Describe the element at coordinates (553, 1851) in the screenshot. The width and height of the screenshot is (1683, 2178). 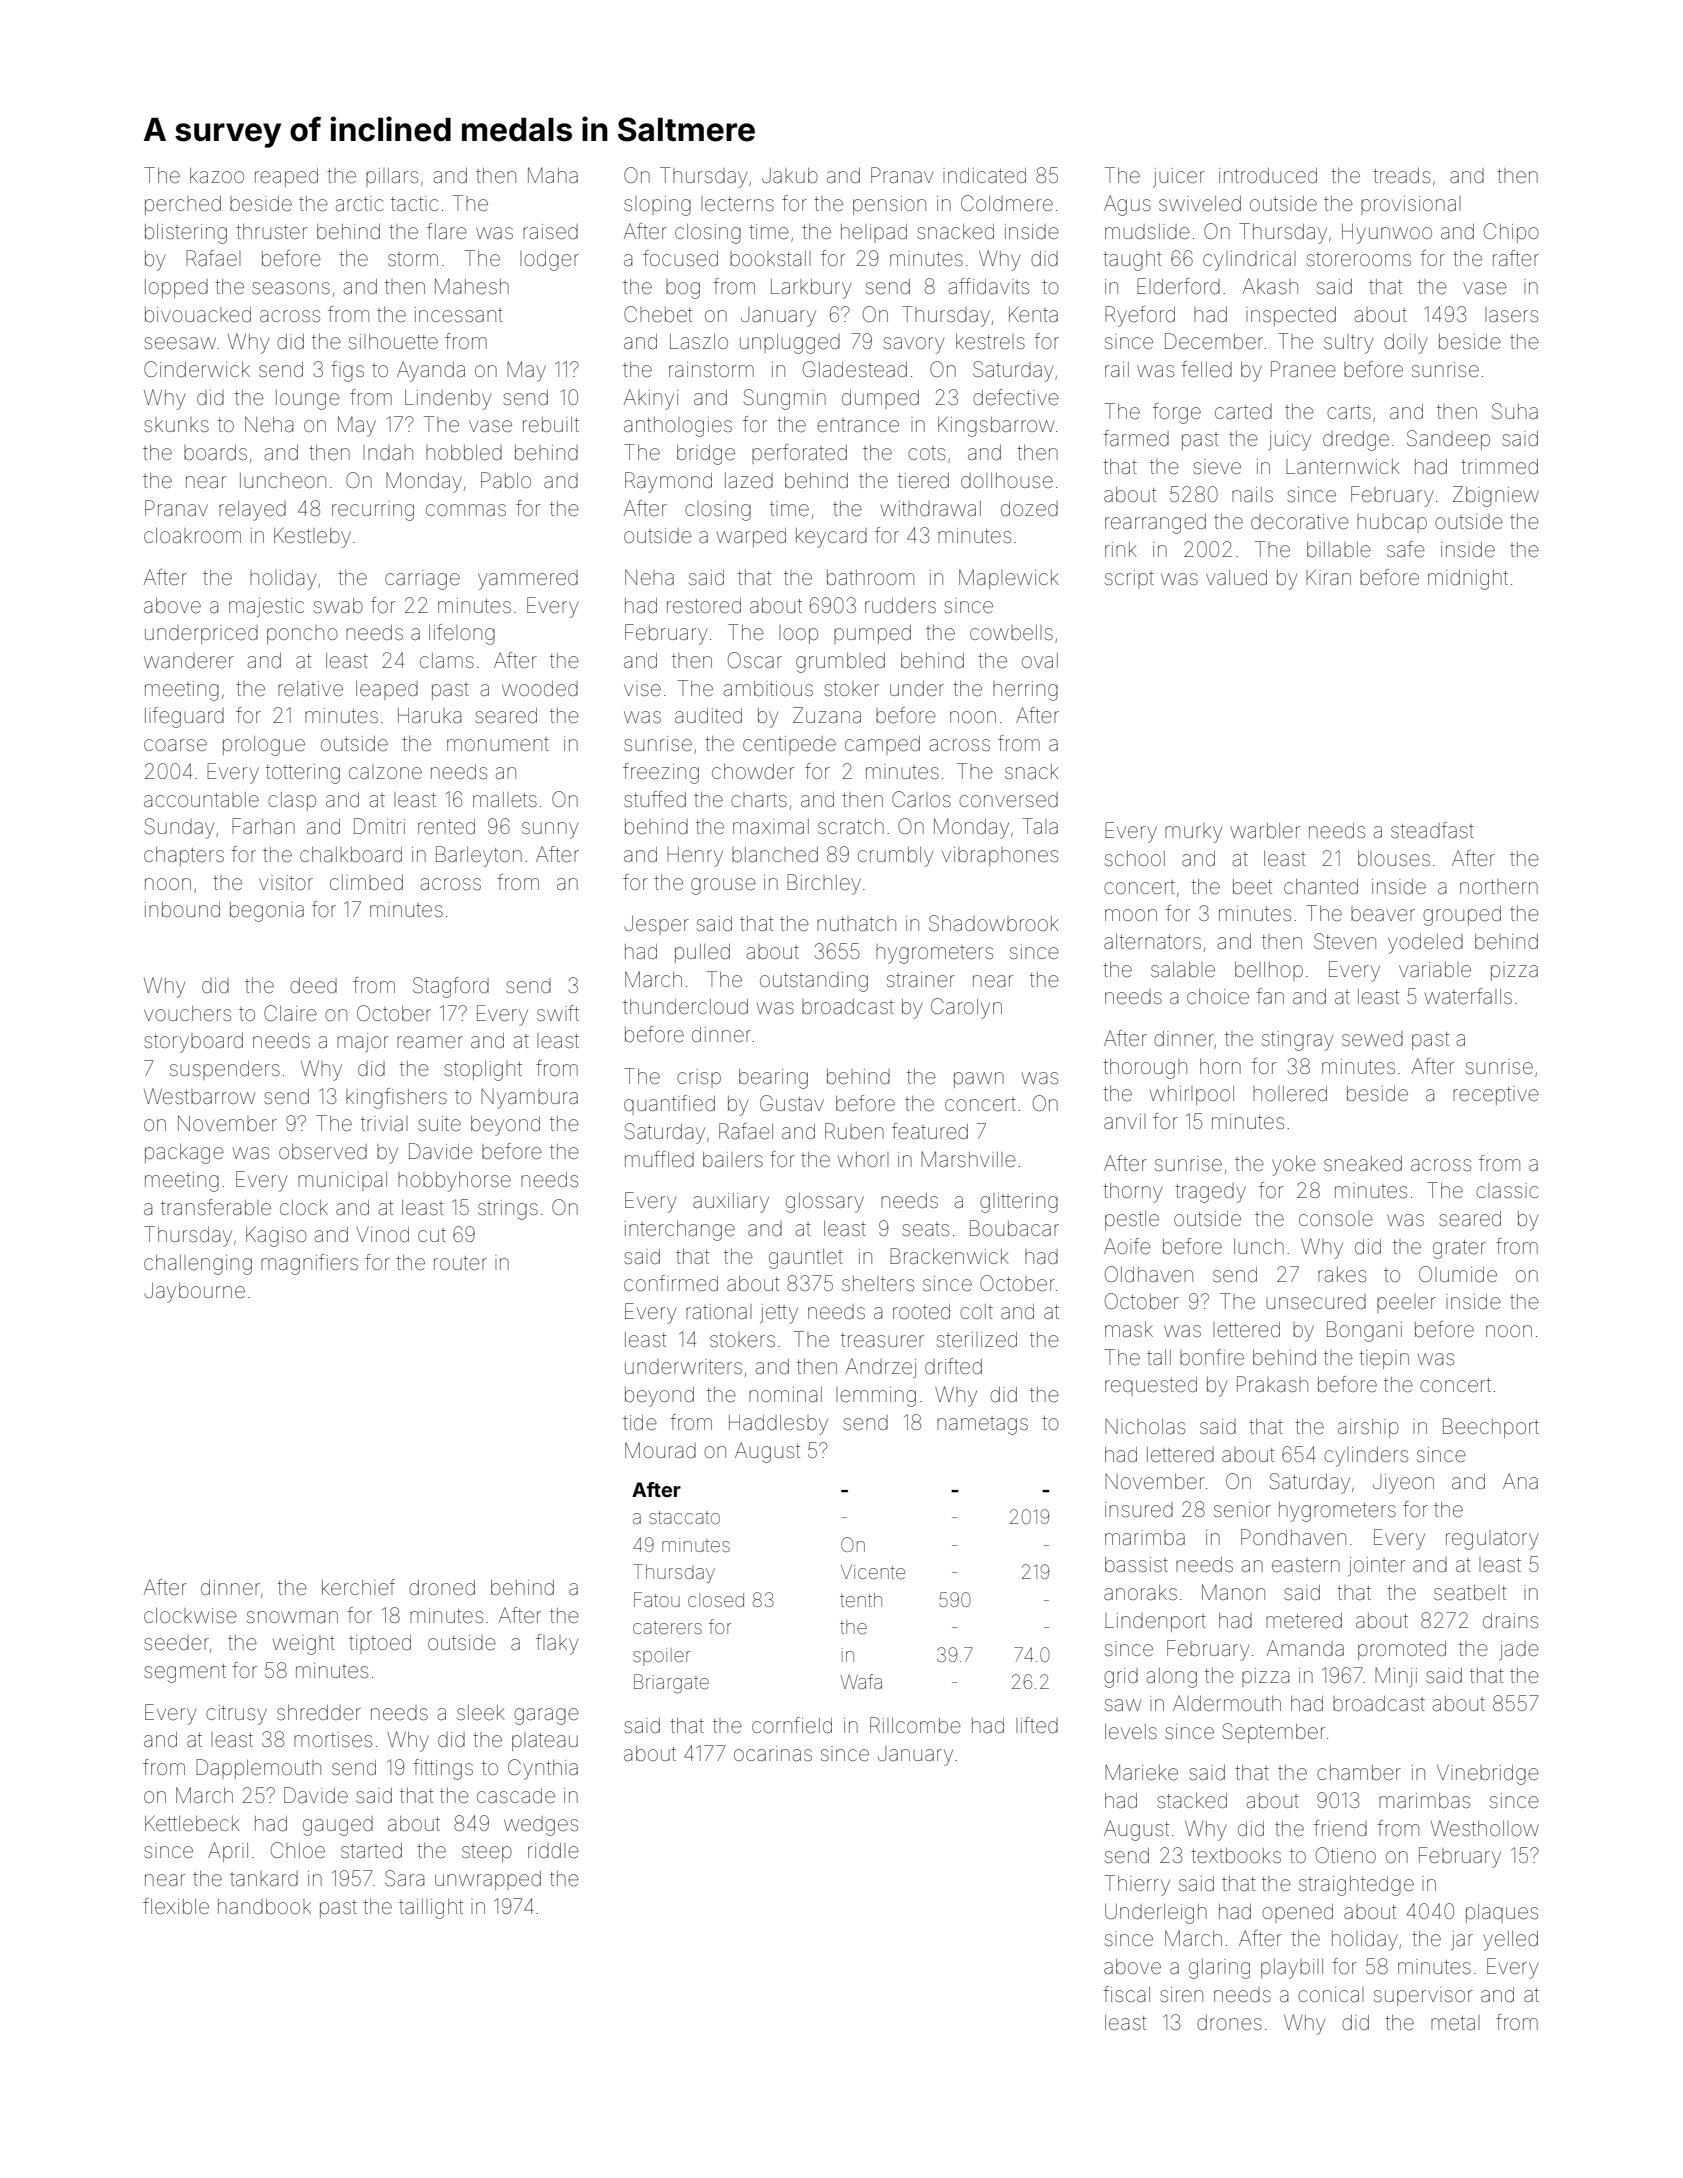
I see `riddle` at that location.
